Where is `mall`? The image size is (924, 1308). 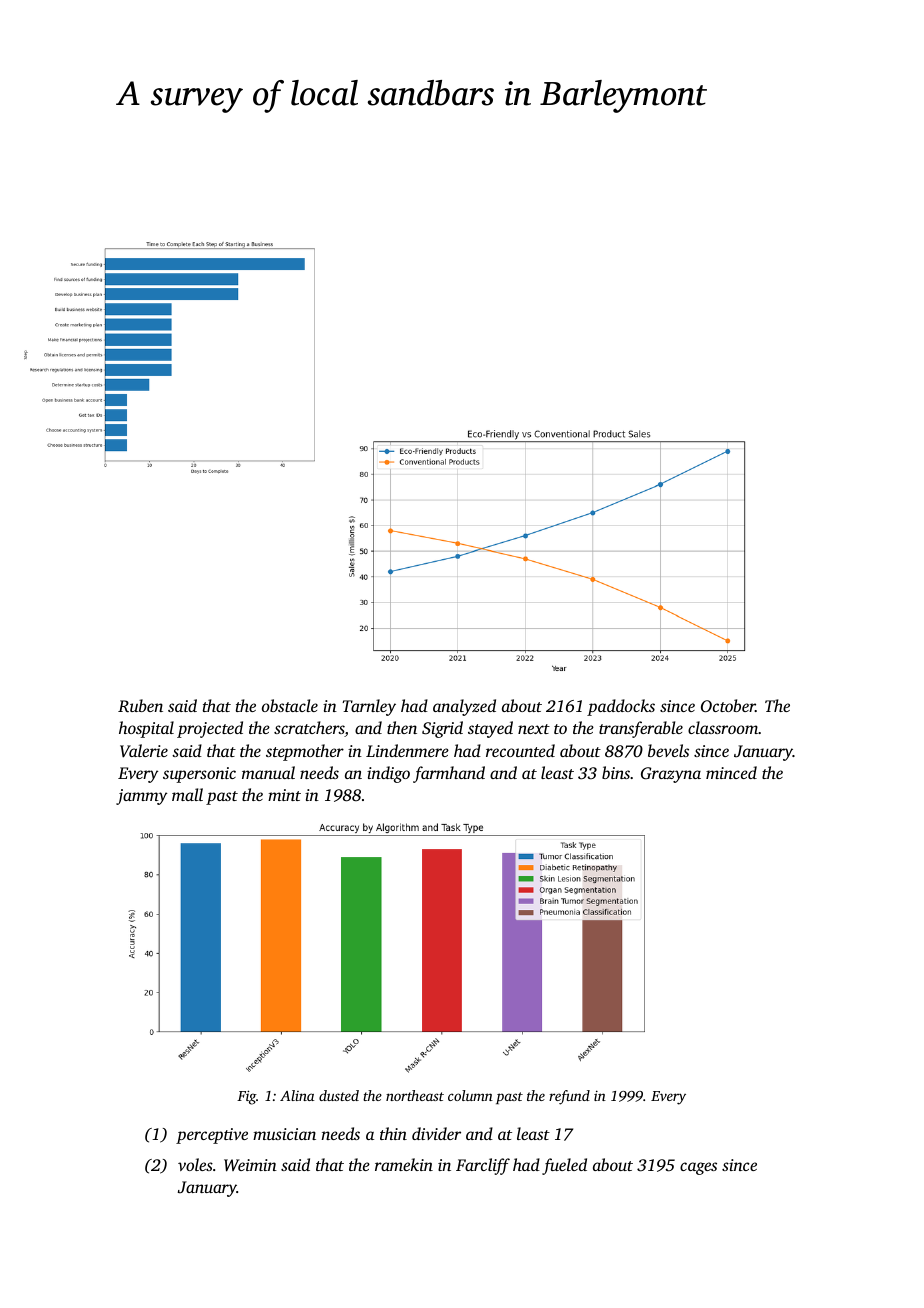
mall is located at coordinates (187, 794).
